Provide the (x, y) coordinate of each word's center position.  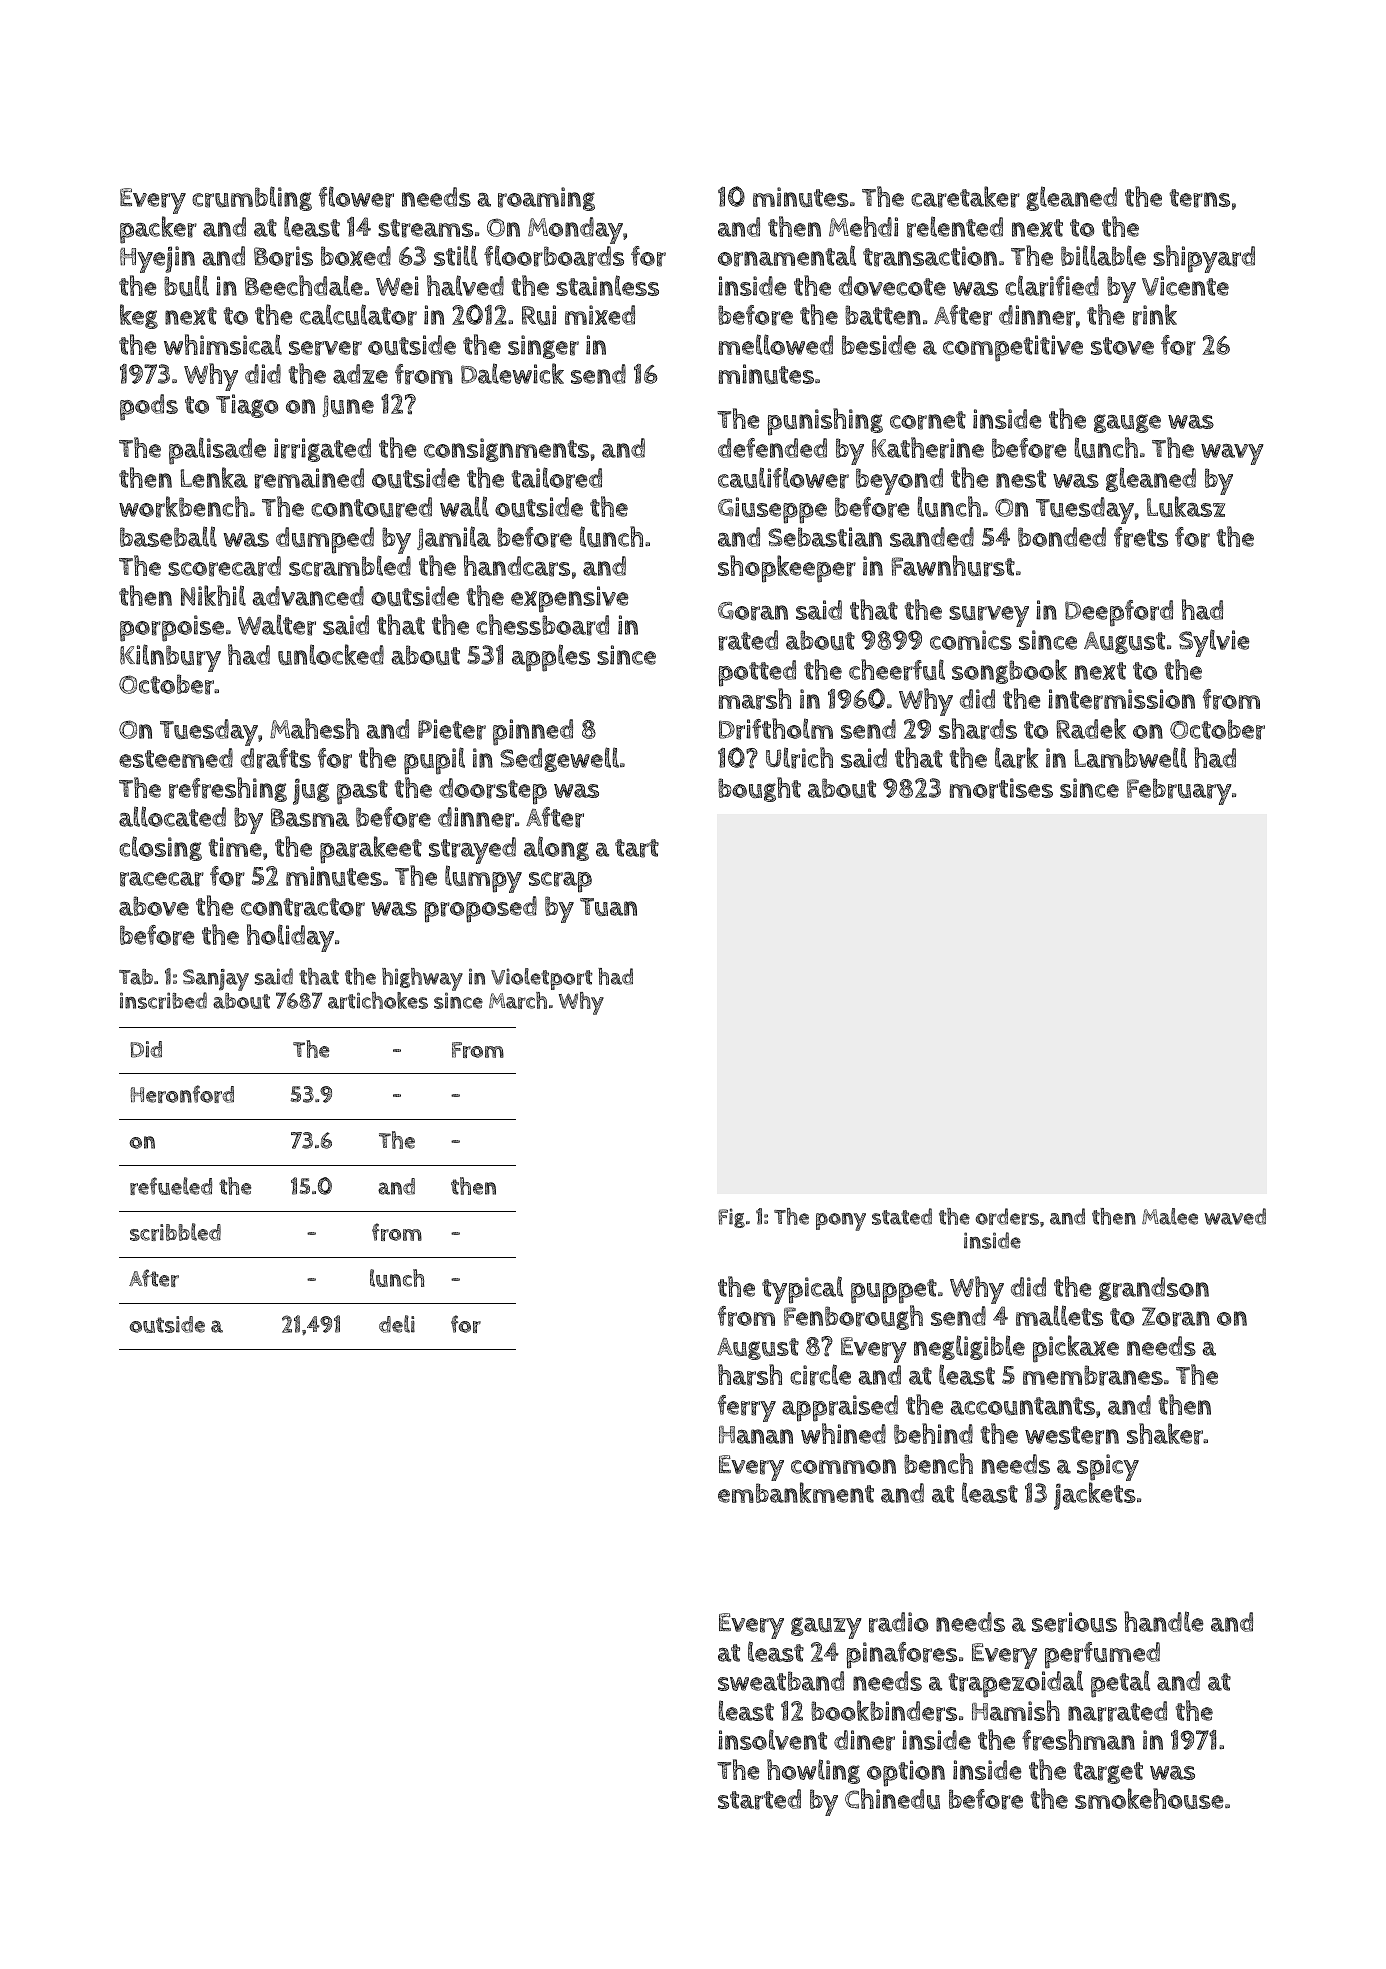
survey (989, 616)
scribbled (175, 1232)
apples (551, 658)
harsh (750, 1375)
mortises (1001, 788)
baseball (168, 536)
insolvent (772, 1739)
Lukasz (1186, 506)
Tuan (608, 907)
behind (933, 1433)
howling (813, 1771)
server (325, 348)
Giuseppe (772, 510)
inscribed (163, 1000)
